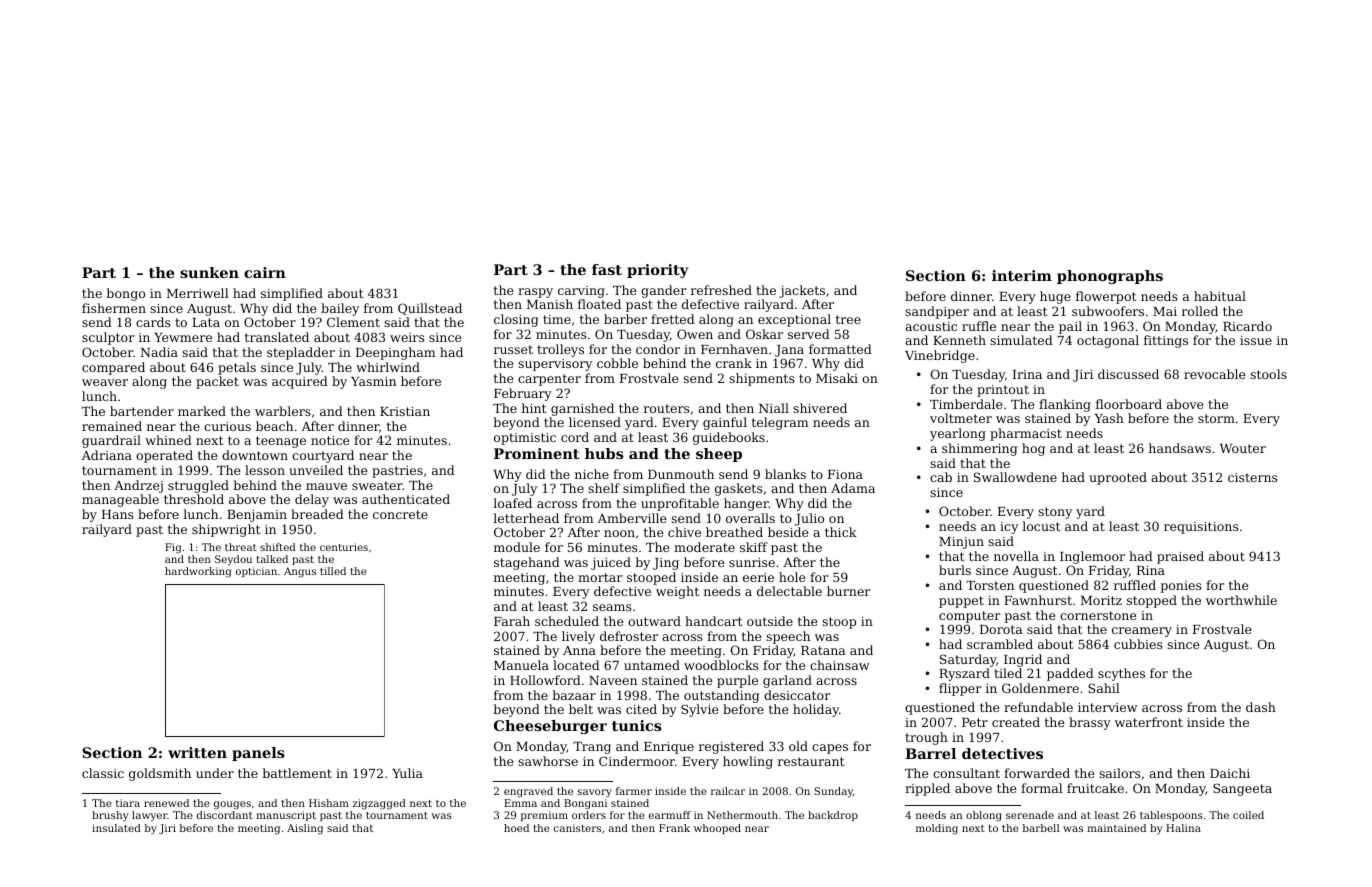 The width and height of the page is (1372, 887). I want to click on insulated, so click(116, 828).
